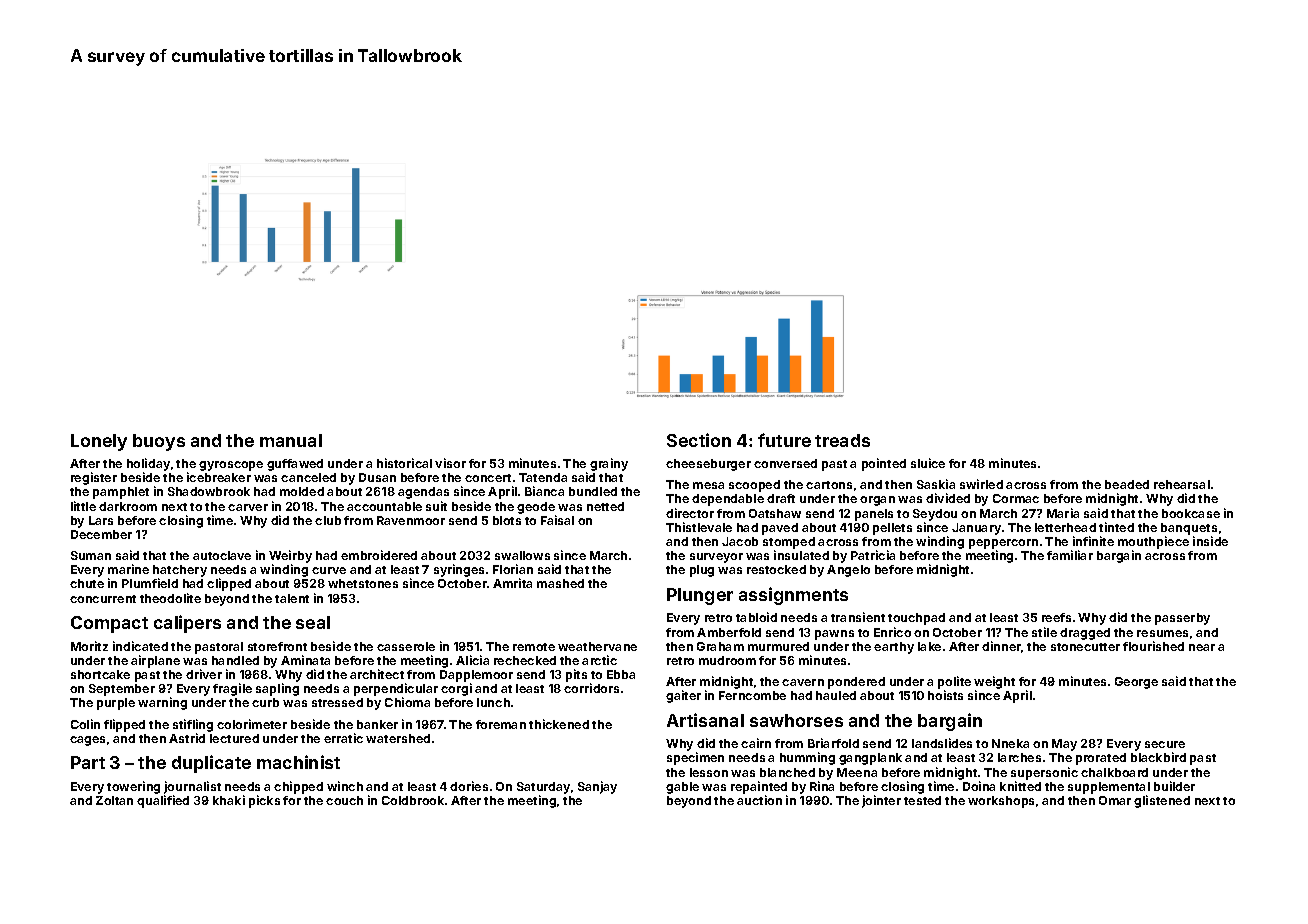 The image size is (1308, 924). What do you see at coordinates (501, 724) in the screenshot?
I see `foreman` at bounding box center [501, 724].
